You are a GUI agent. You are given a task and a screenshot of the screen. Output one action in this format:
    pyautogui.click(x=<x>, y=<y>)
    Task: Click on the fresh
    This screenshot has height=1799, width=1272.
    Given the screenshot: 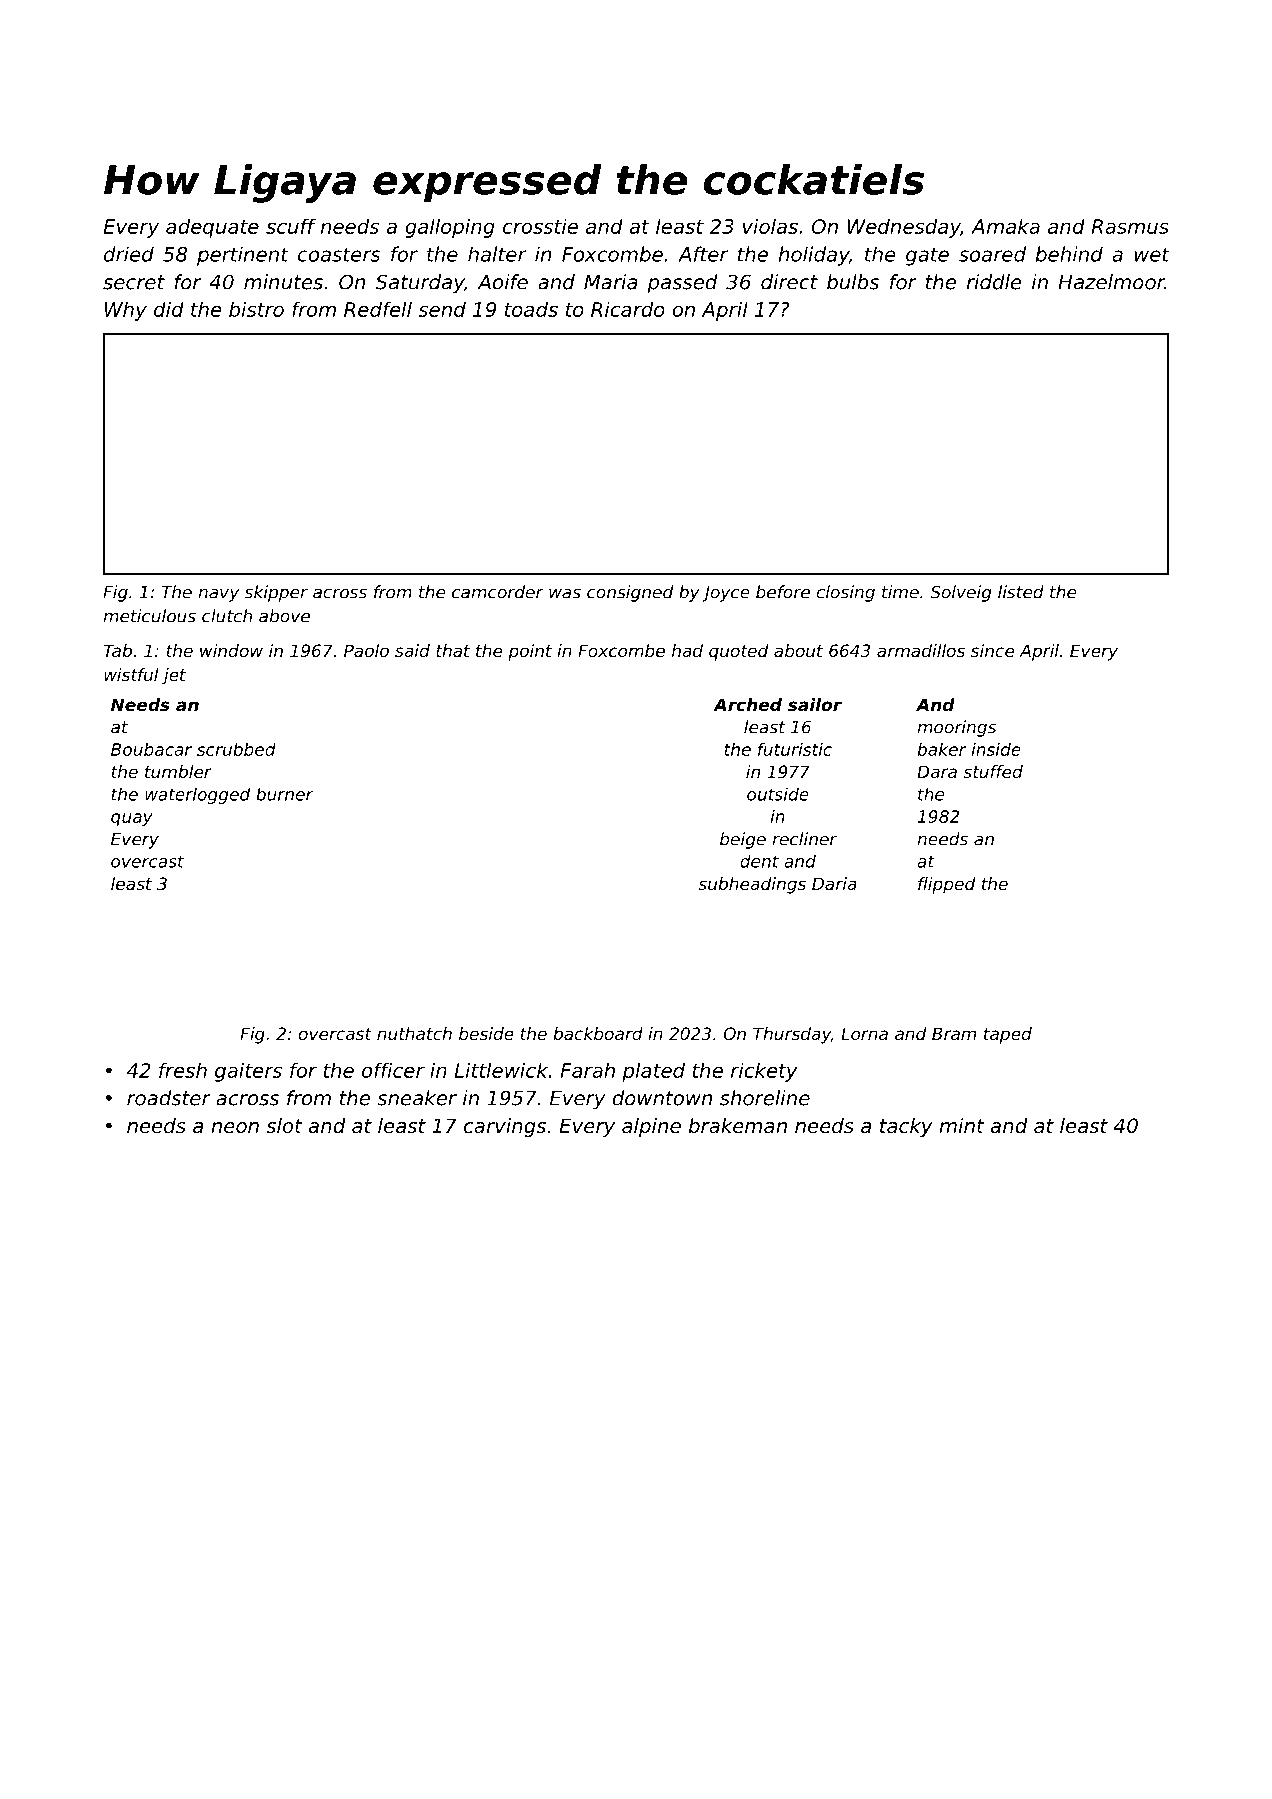 What is the action you would take?
    pyautogui.click(x=183, y=1070)
